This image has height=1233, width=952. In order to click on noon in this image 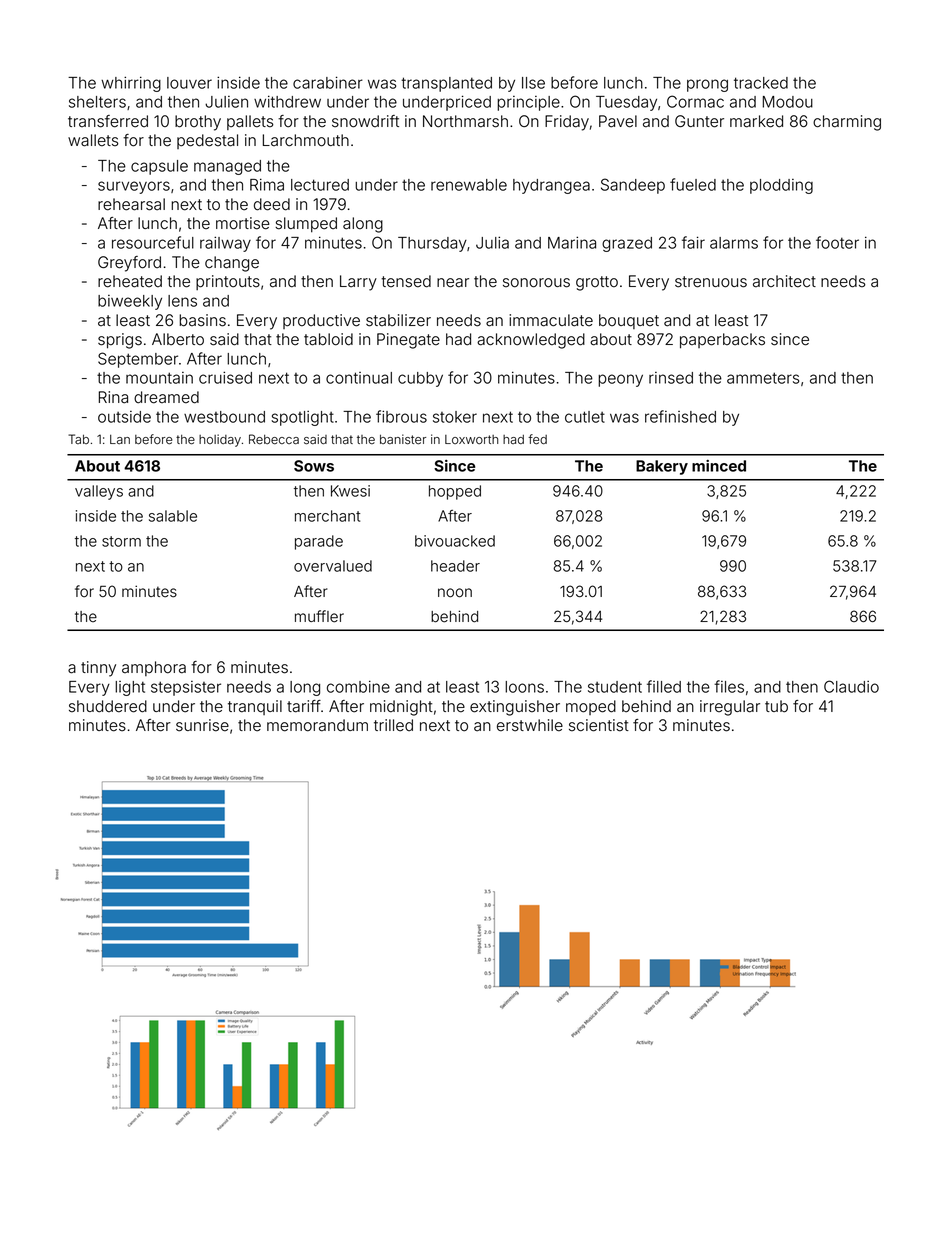, I will do `click(455, 593)`.
